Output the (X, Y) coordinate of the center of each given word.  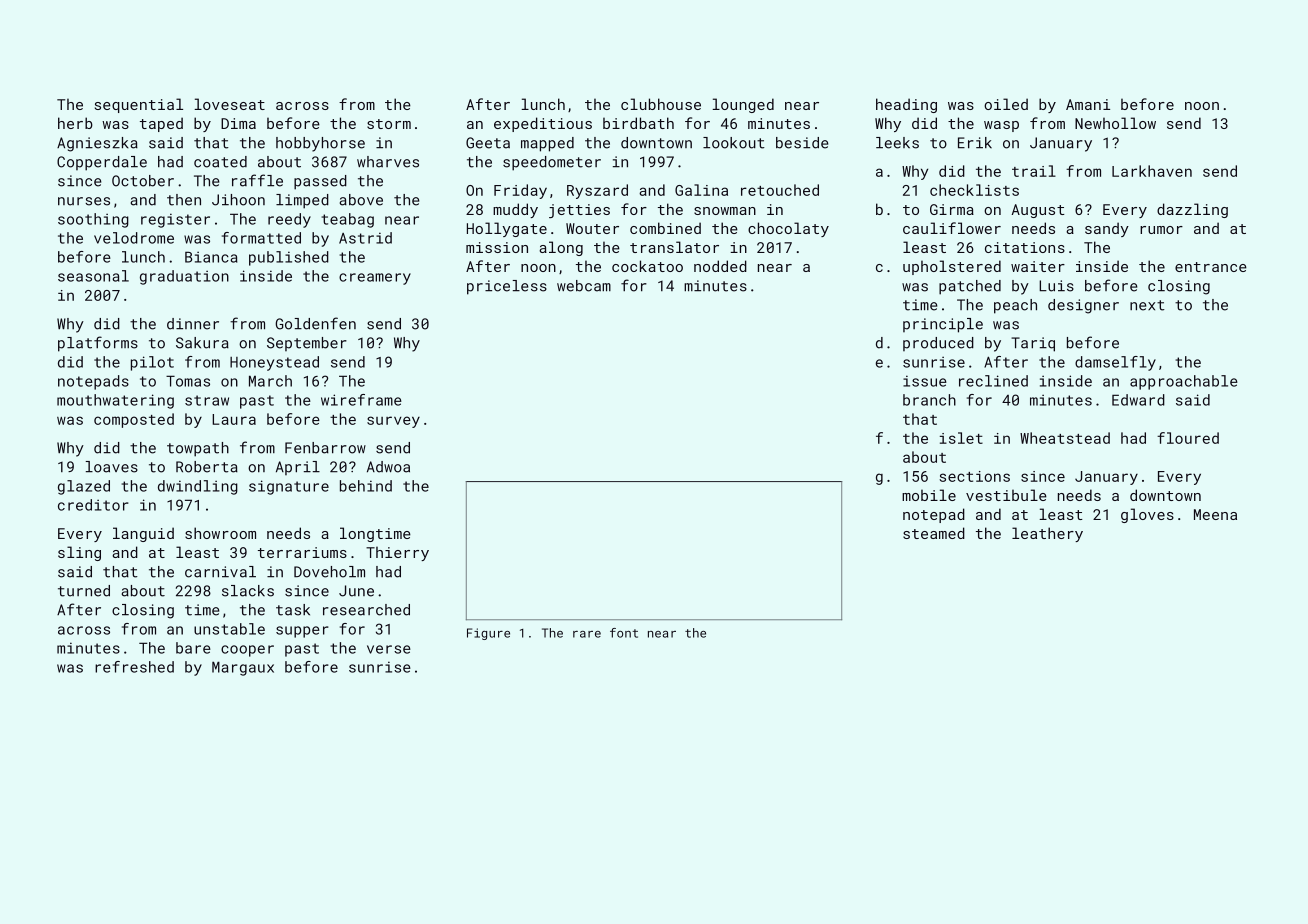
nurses (84, 201)
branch (929, 400)
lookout (734, 143)
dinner (193, 324)
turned (84, 591)
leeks (897, 143)
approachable (1184, 382)
